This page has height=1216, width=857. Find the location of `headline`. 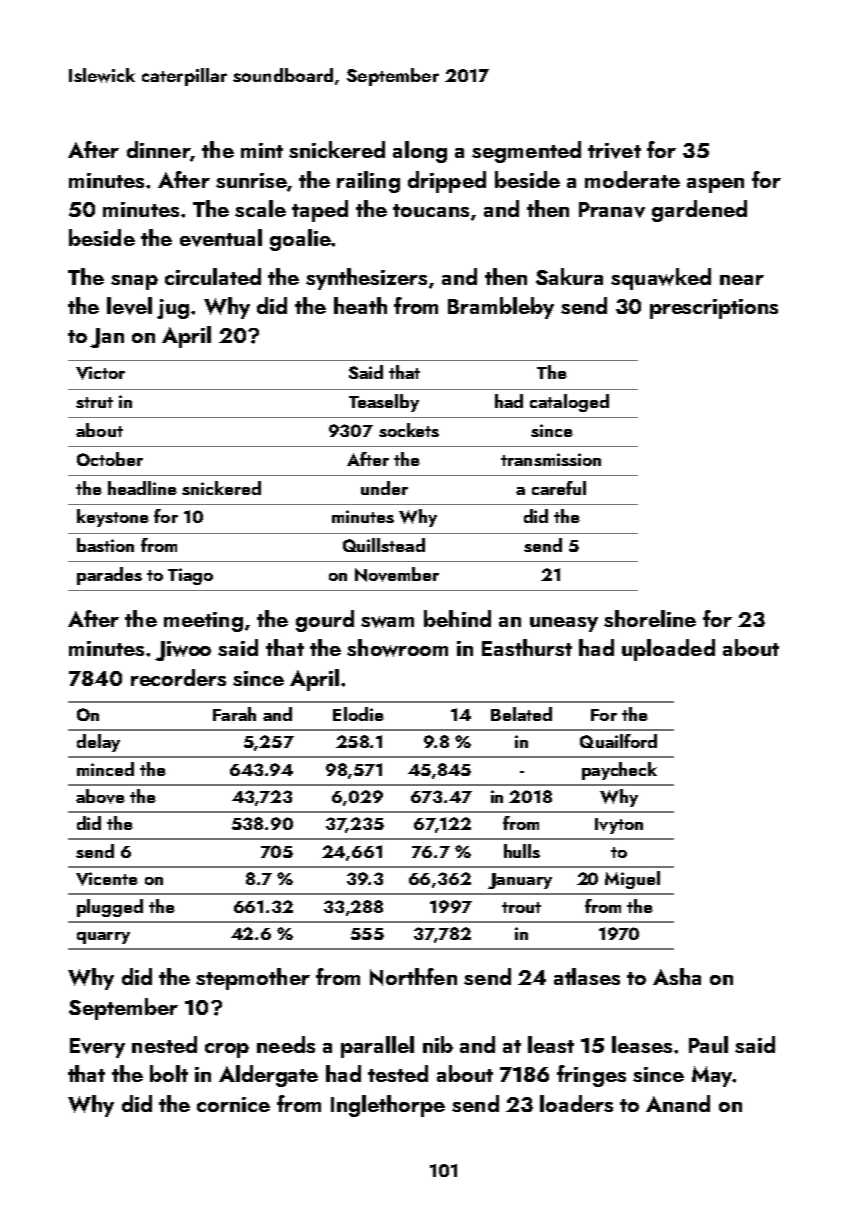

headline is located at coordinates (142, 488).
